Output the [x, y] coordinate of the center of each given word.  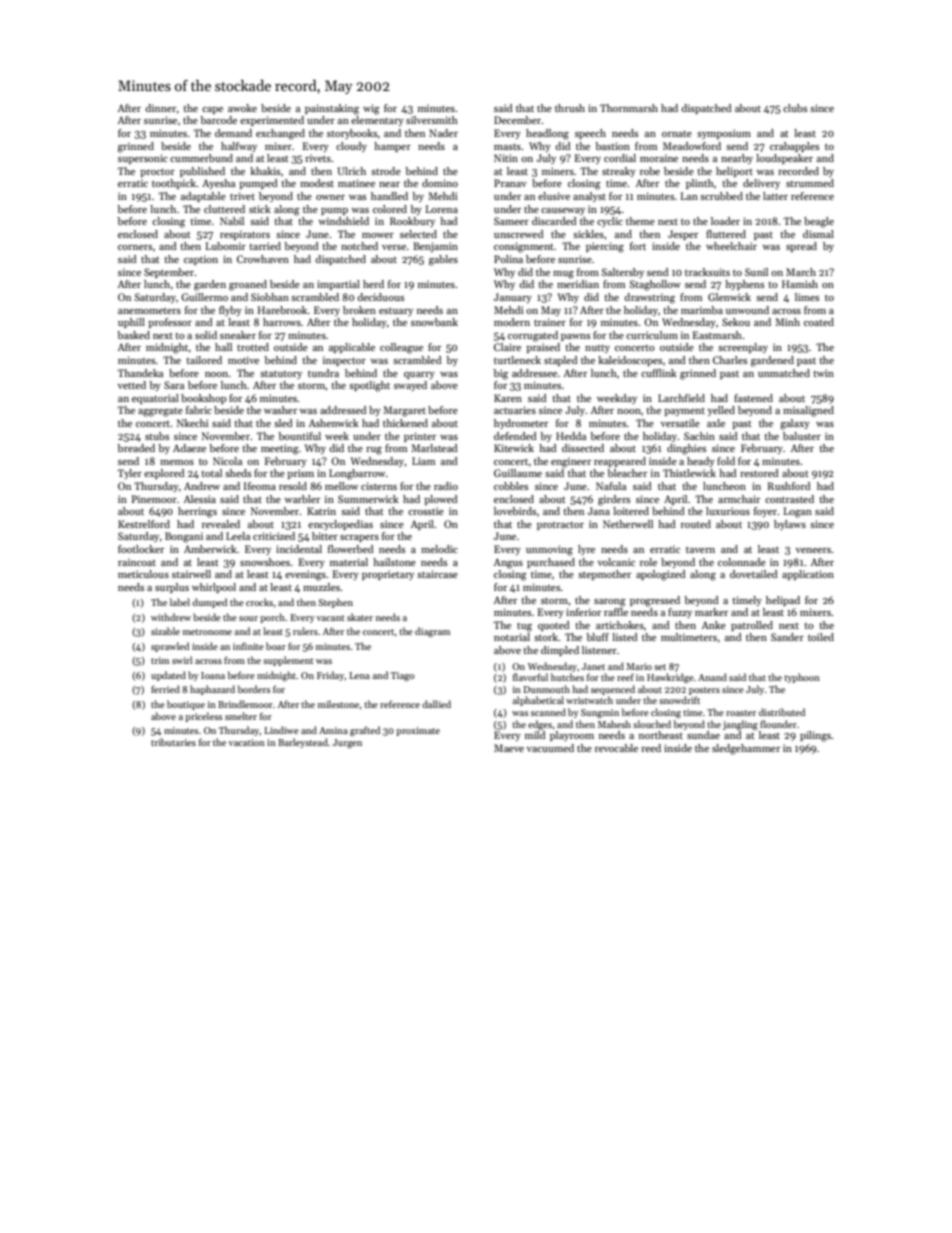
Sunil [756, 272]
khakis [265, 171]
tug [524, 627]
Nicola [227, 461]
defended [515, 436]
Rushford [789, 486]
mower [378, 235]
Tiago [402, 677]
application [808, 575]
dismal [818, 234]
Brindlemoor [245, 704]
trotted [253, 347]
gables [443, 260]
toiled [821, 637]
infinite [248, 646]
